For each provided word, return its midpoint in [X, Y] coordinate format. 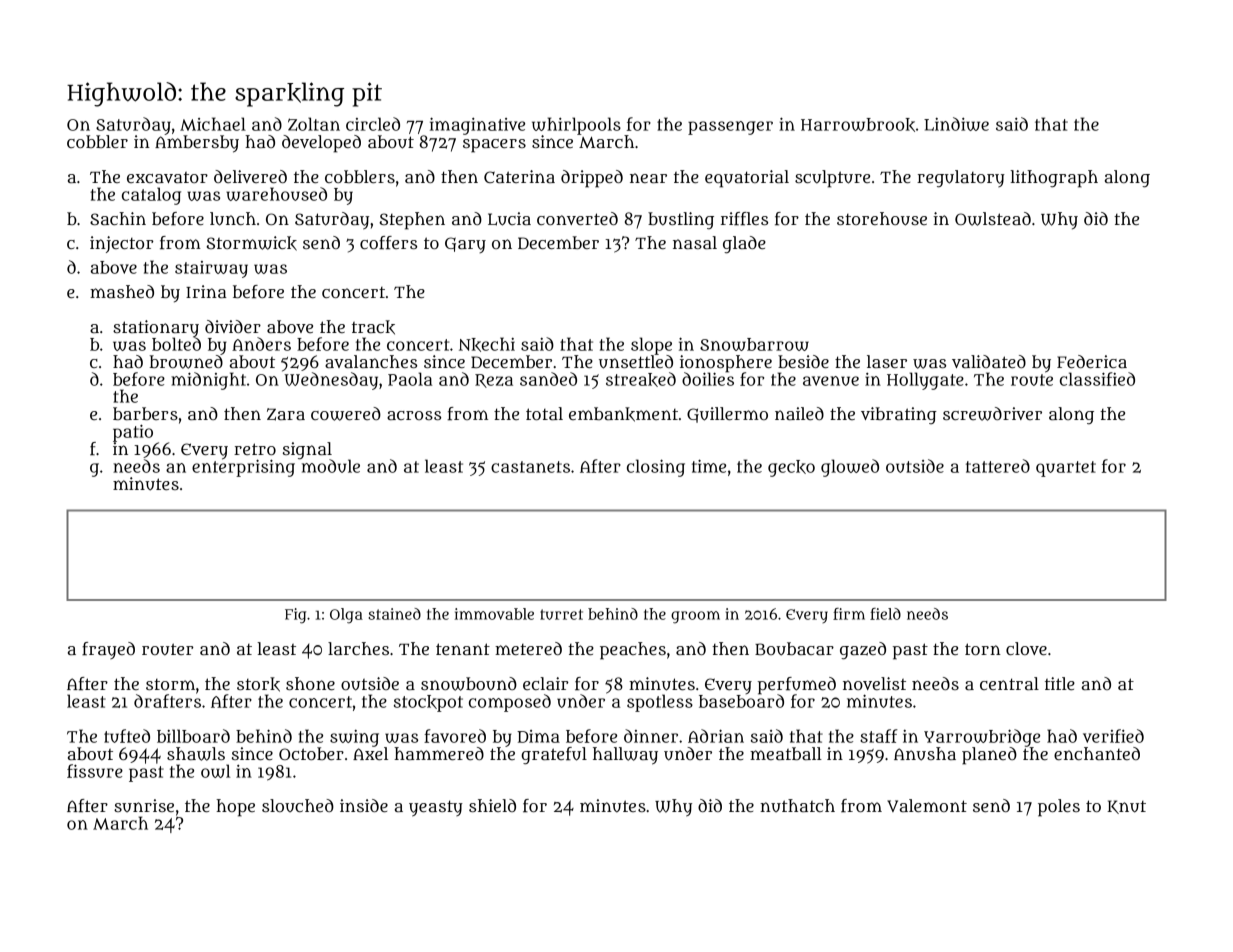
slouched [298, 805]
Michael [213, 124]
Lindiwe [956, 124]
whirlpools [576, 126]
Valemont [927, 805]
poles [1059, 808]
